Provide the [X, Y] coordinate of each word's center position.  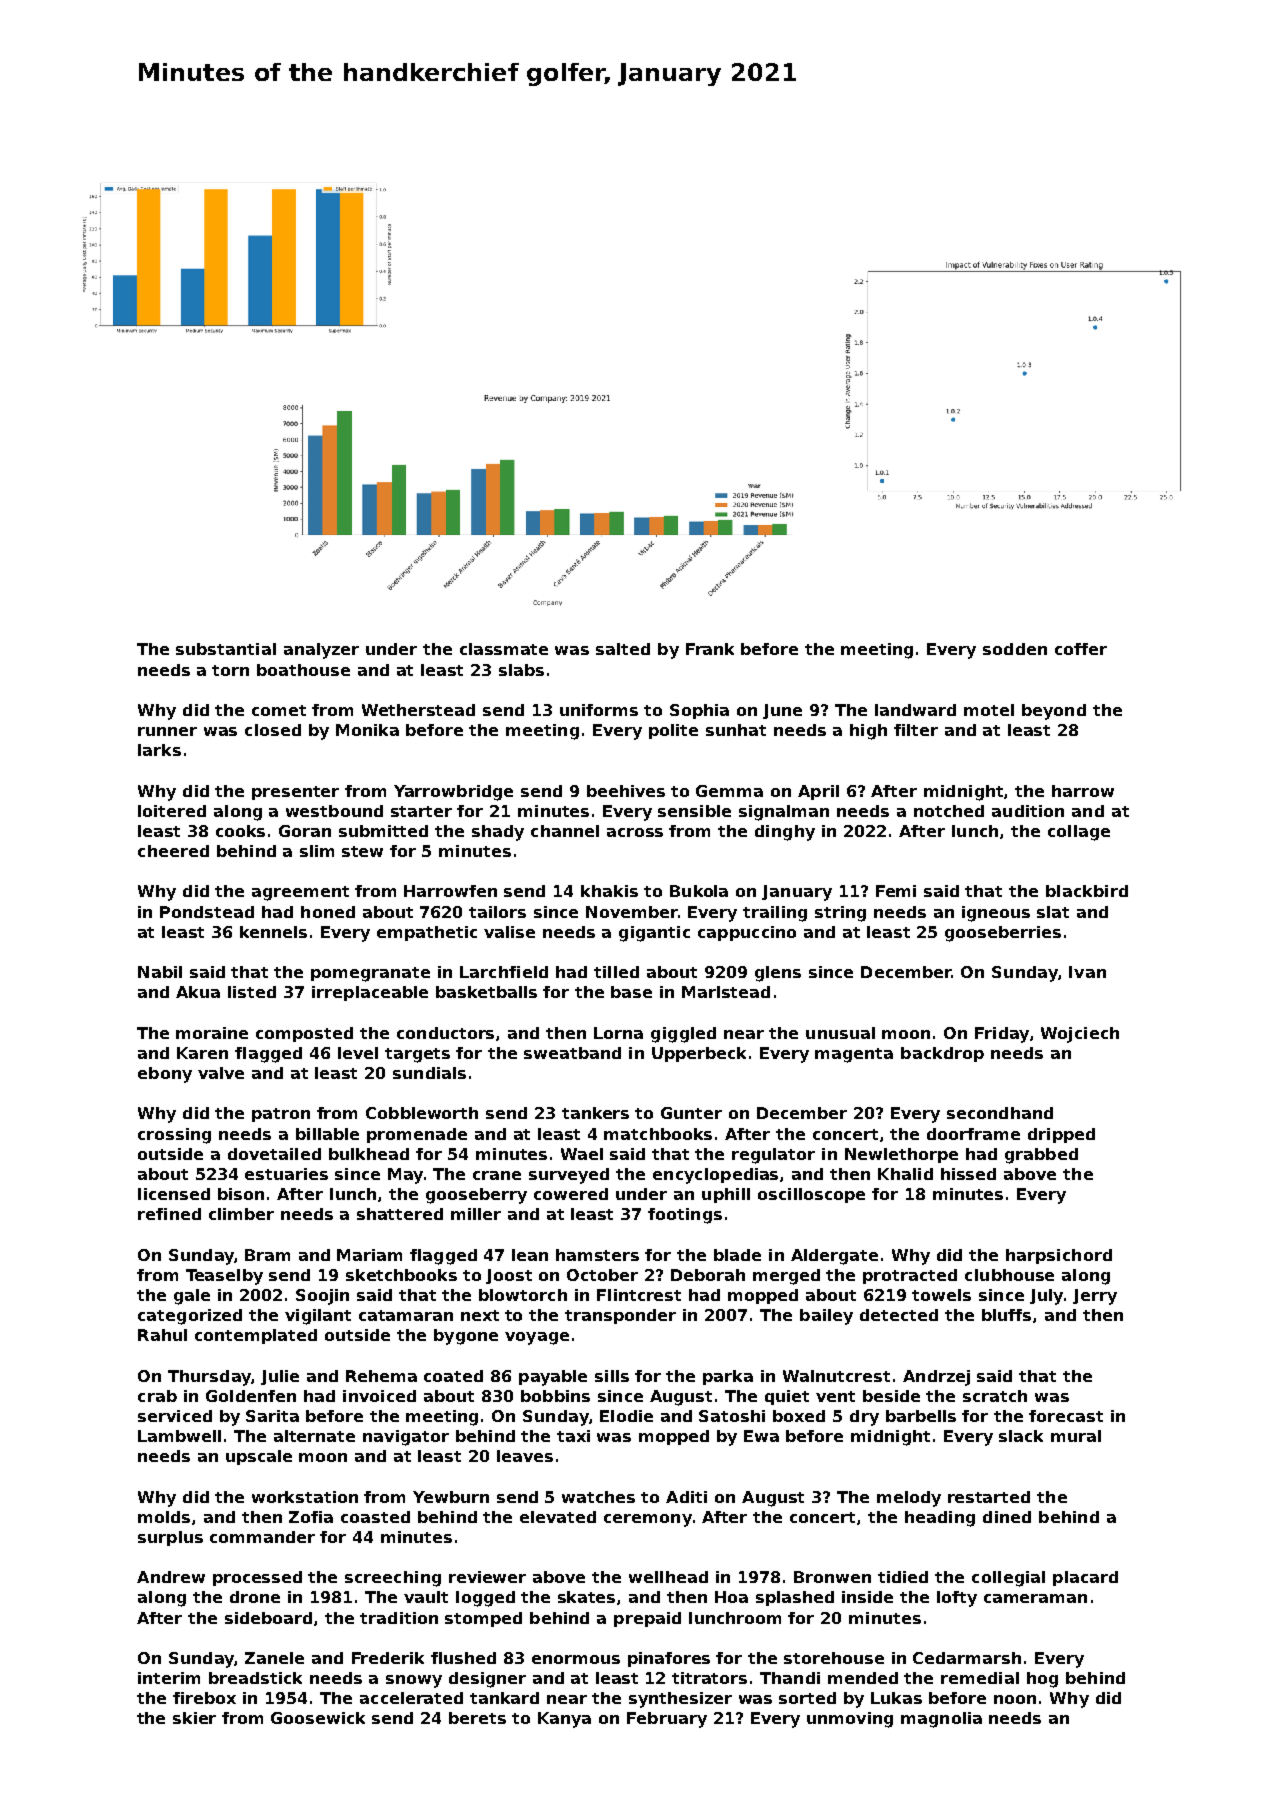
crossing [174, 1136]
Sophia [699, 711]
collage [1079, 833]
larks [159, 750]
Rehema [381, 1376]
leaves [525, 1456]
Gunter [691, 1113]
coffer [1081, 649]
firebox [204, 1698]
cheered [173, 851]
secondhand [1000, 1113]
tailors [497, 912]
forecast [1066, 1416]
